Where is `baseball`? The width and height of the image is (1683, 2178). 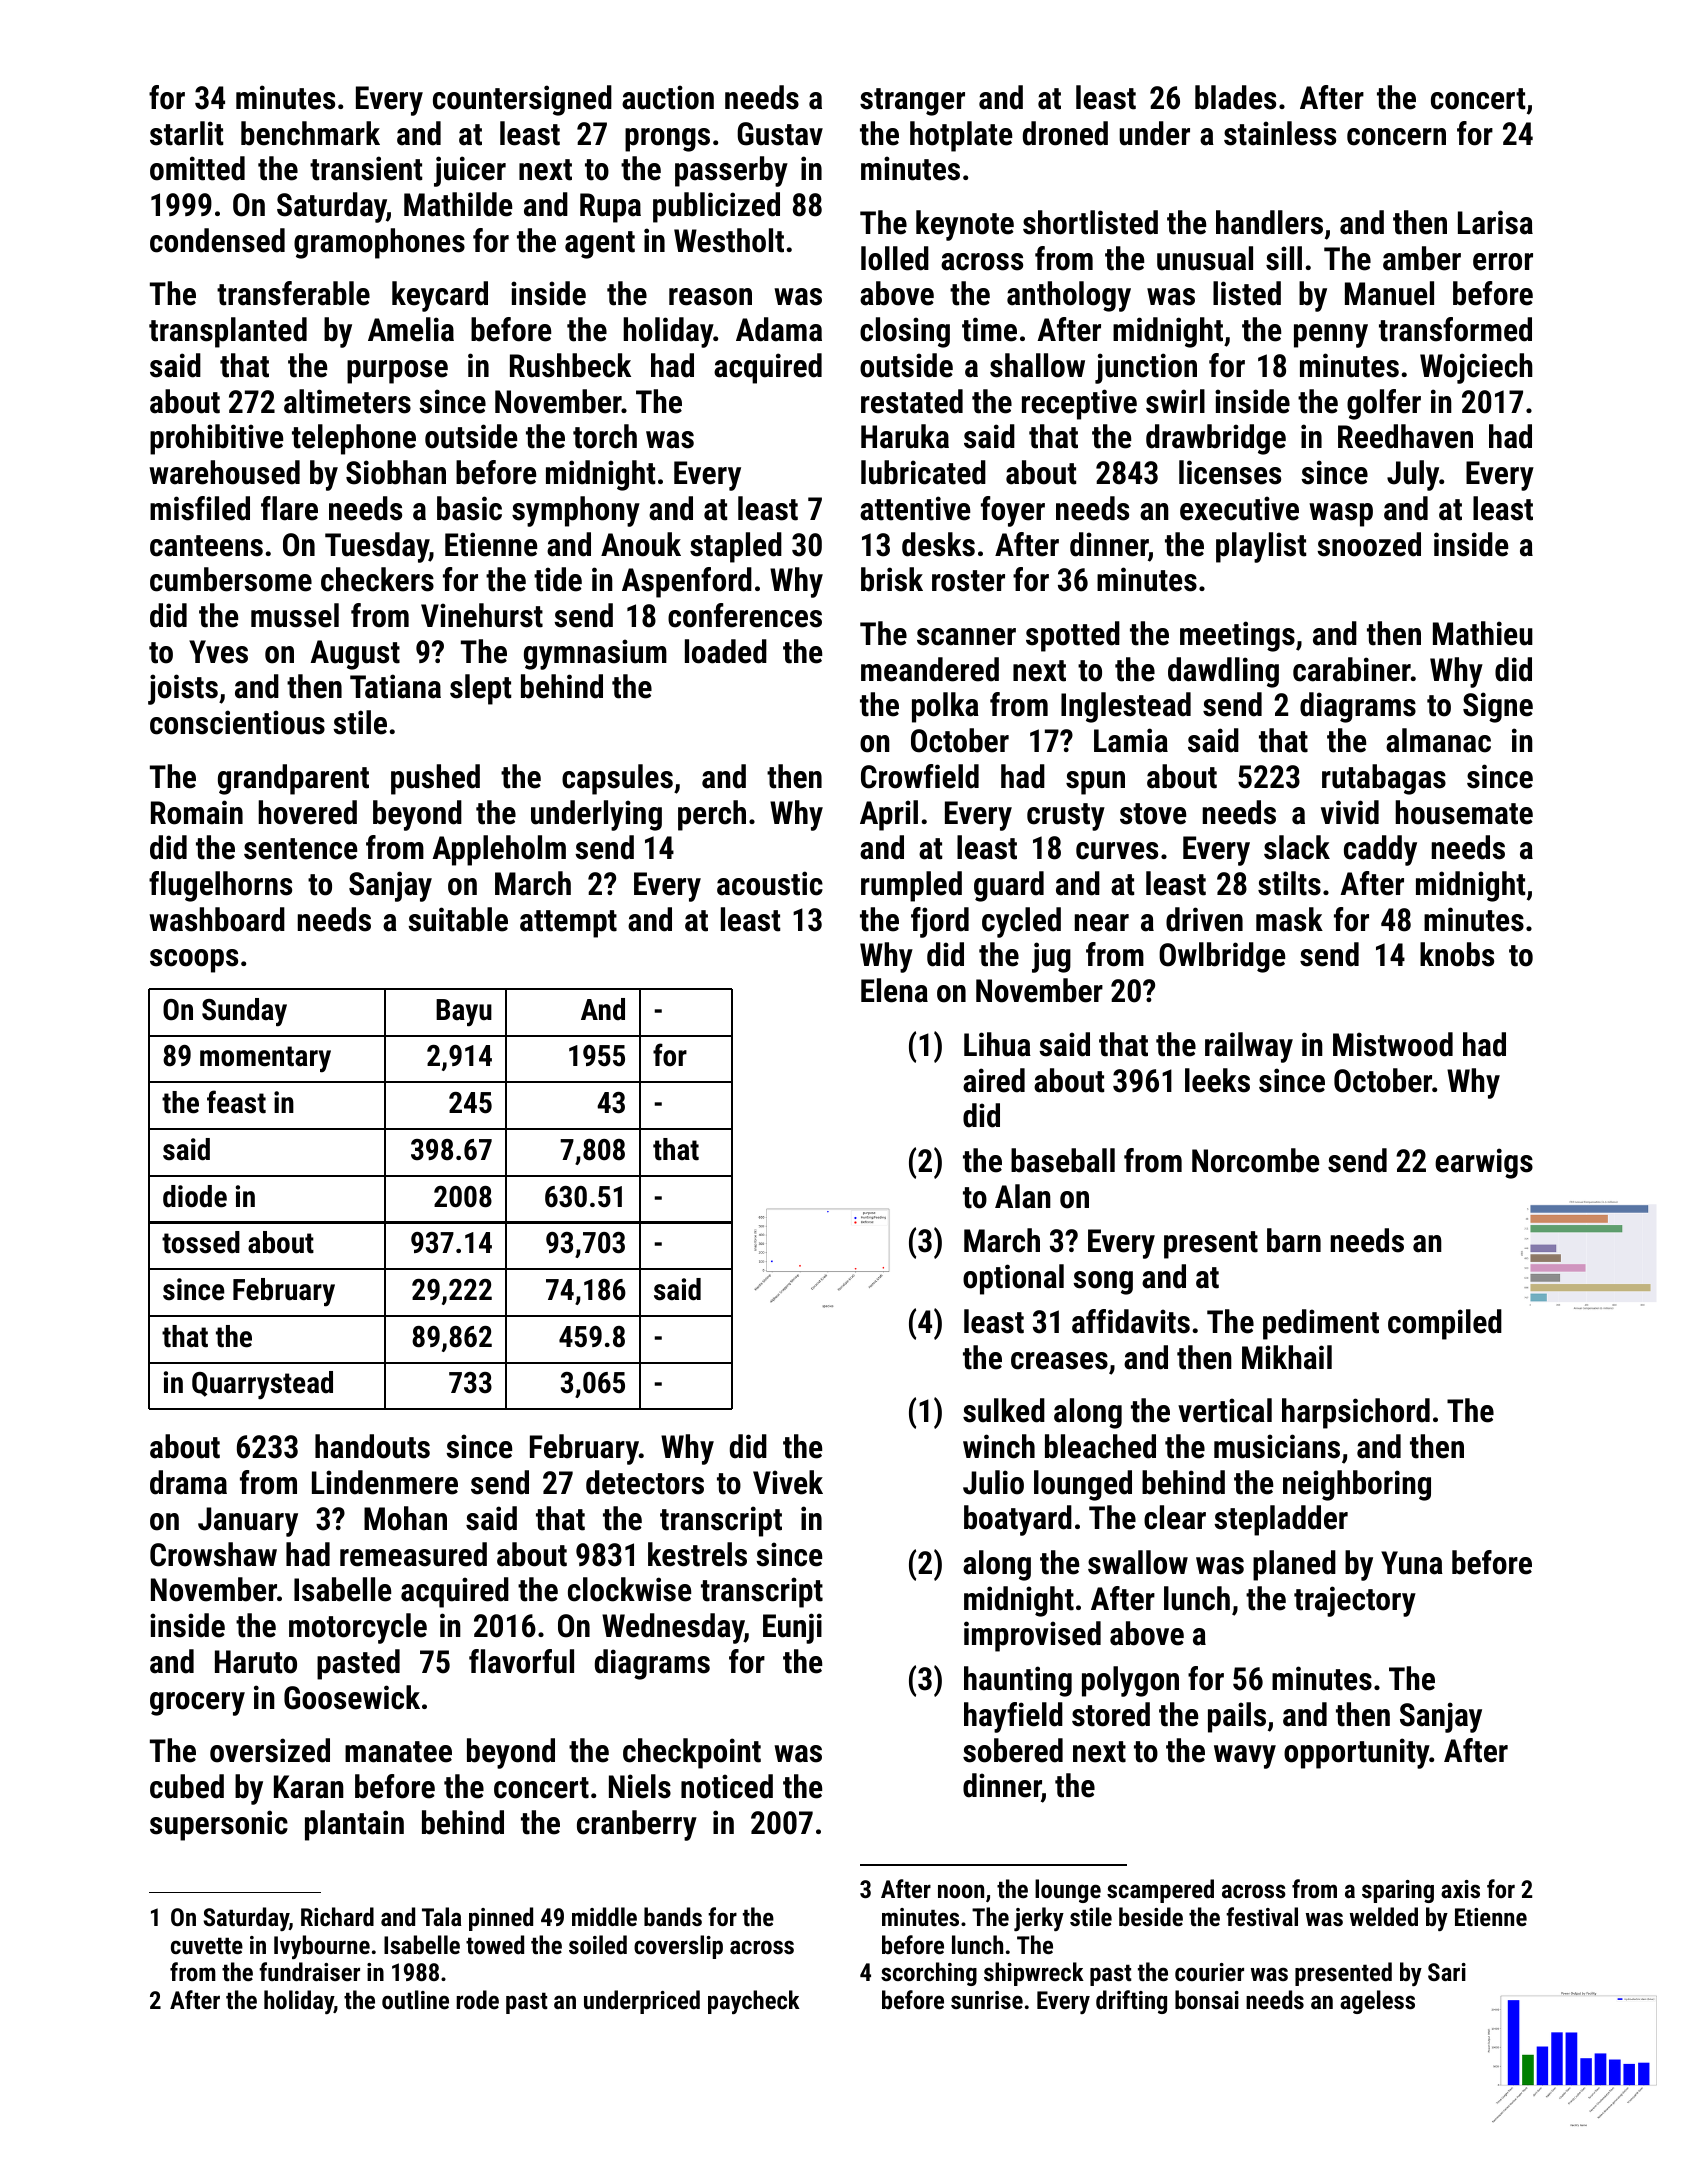
baseball is located at coordinates (1063, 1160).
